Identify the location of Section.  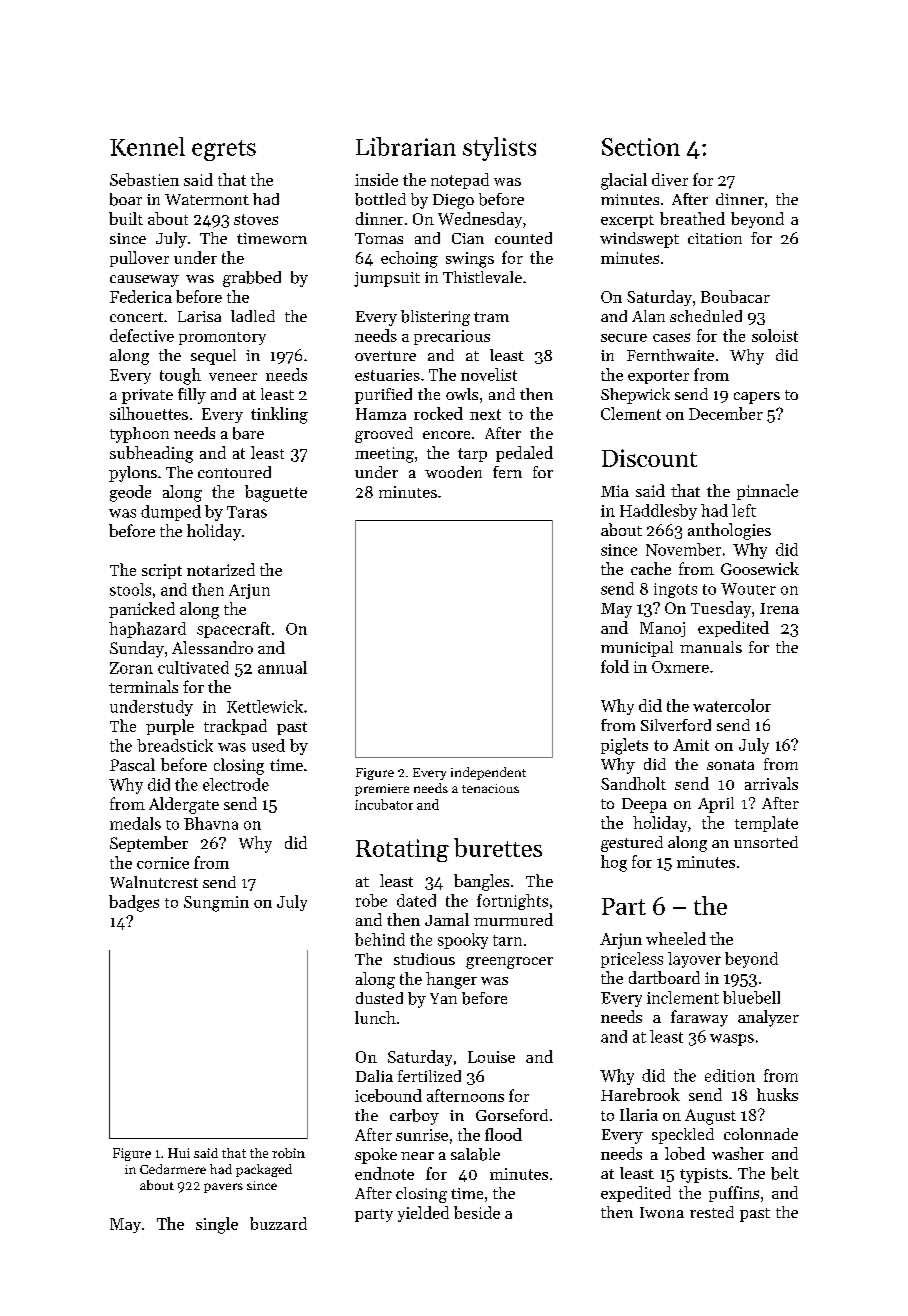
(641, 147).
